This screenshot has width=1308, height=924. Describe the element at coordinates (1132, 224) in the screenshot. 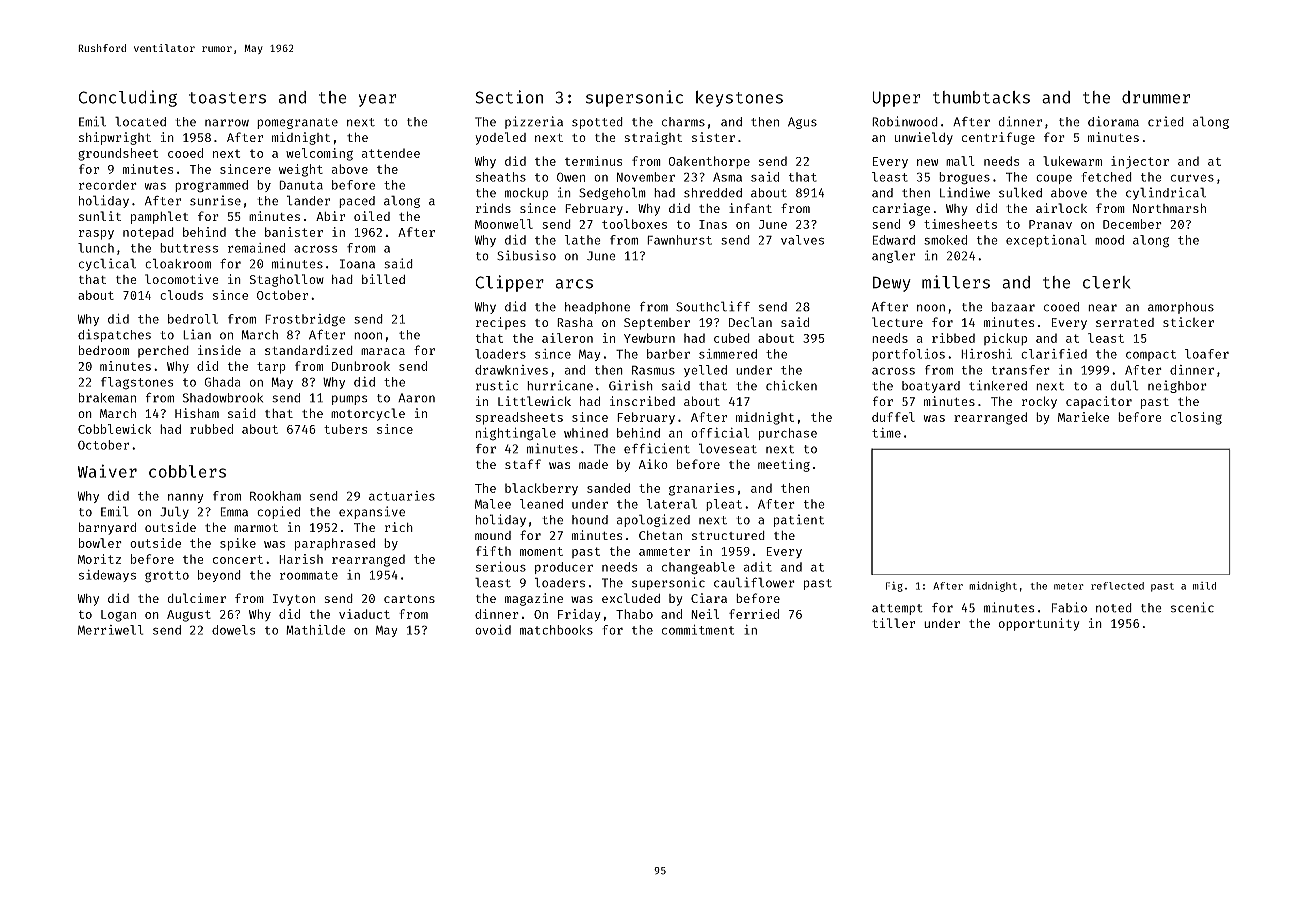

I see `December` at that location.
